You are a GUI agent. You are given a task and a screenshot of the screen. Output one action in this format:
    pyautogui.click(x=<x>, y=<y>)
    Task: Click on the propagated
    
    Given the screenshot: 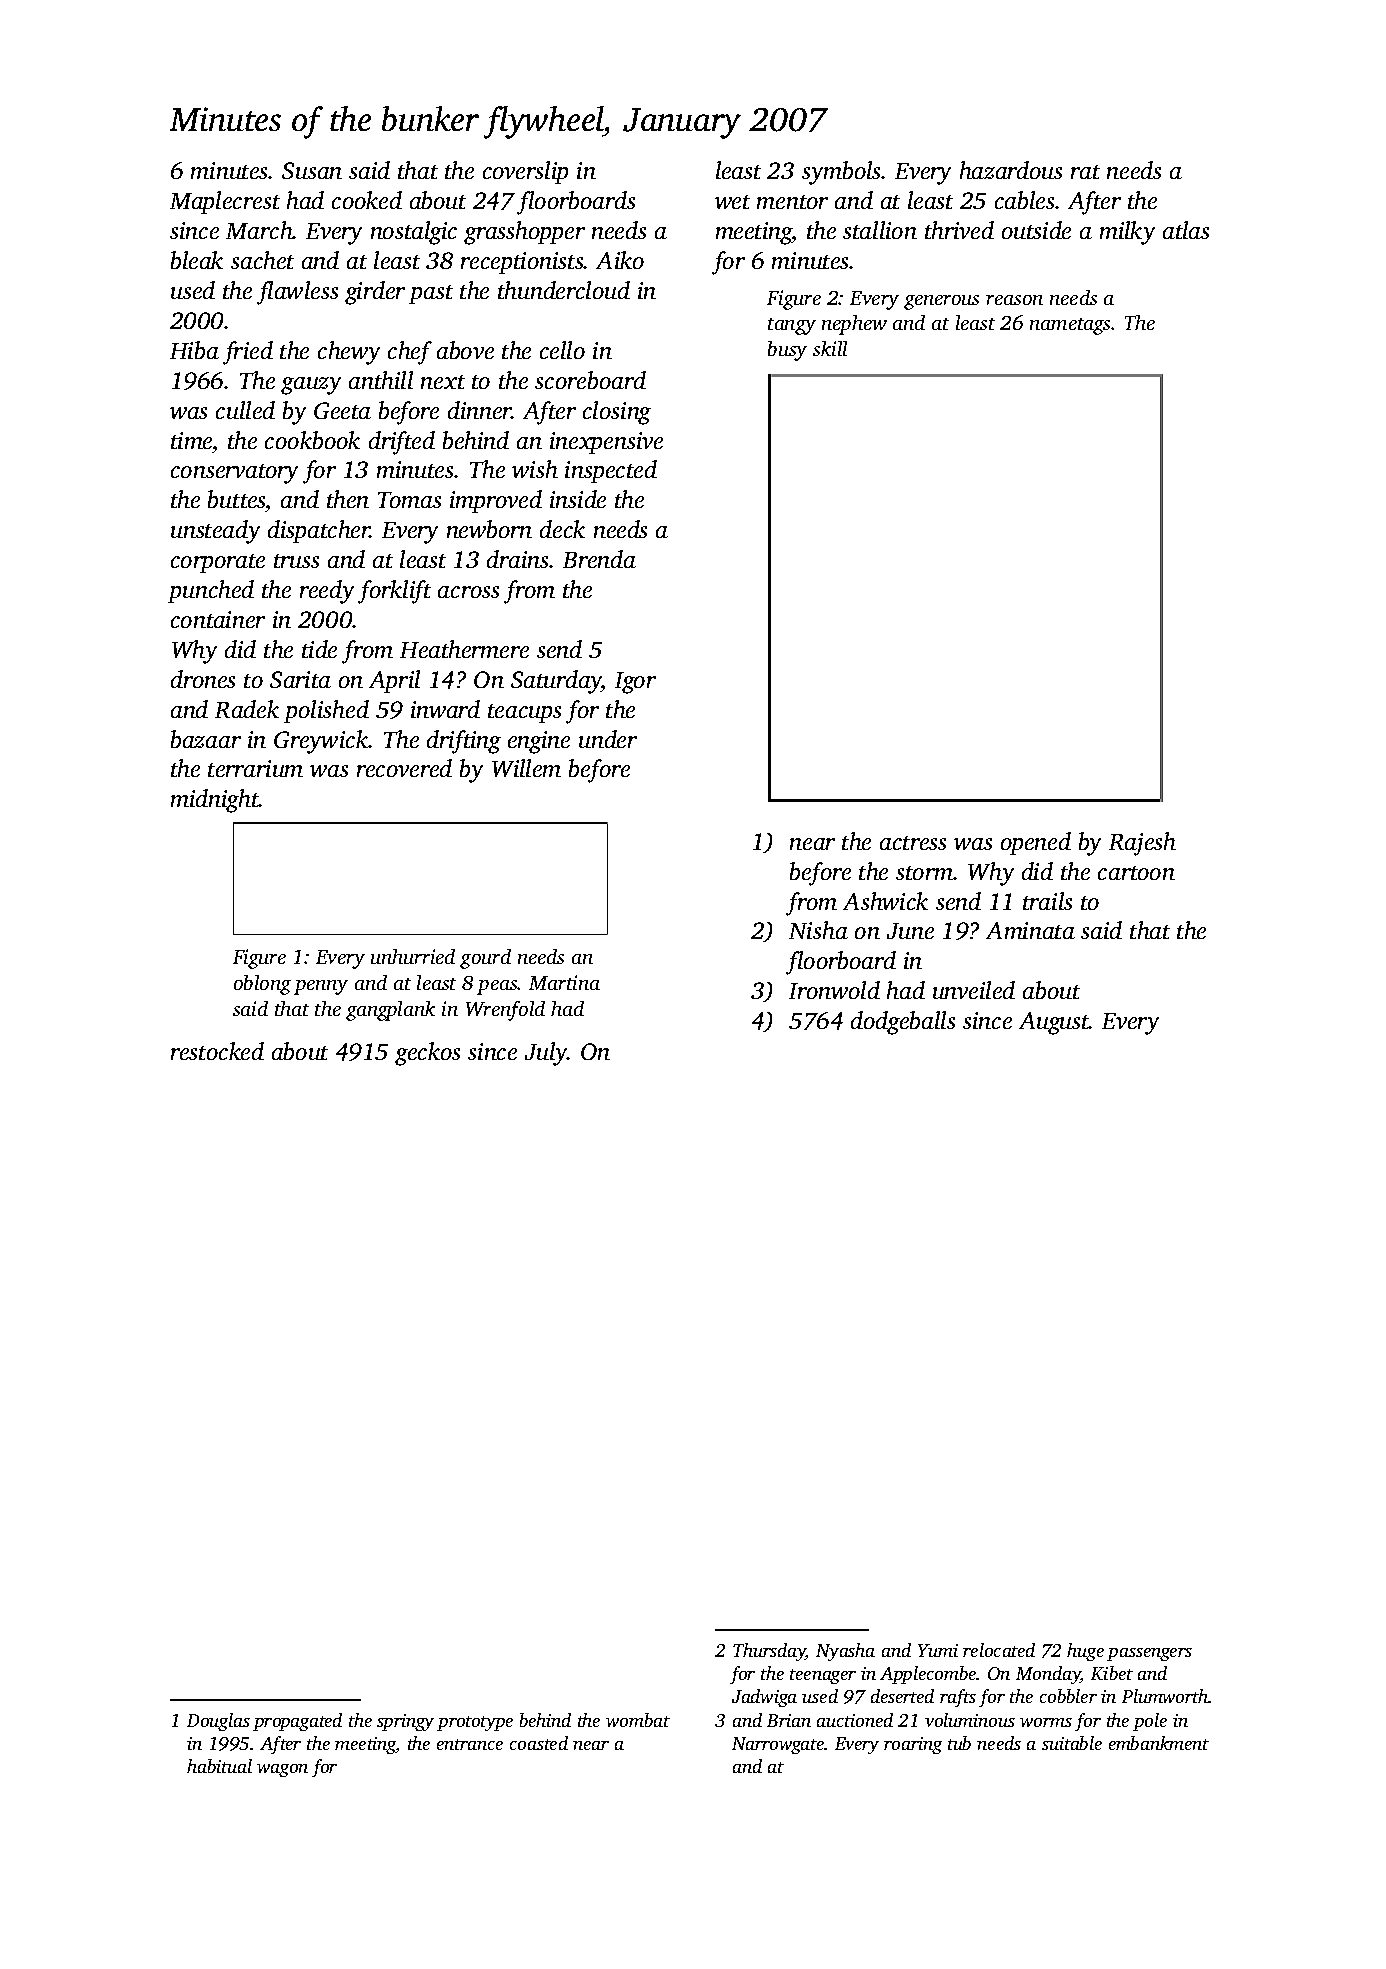 What is the action you would take?
    pyautogui.click(x=297, y=1722)
